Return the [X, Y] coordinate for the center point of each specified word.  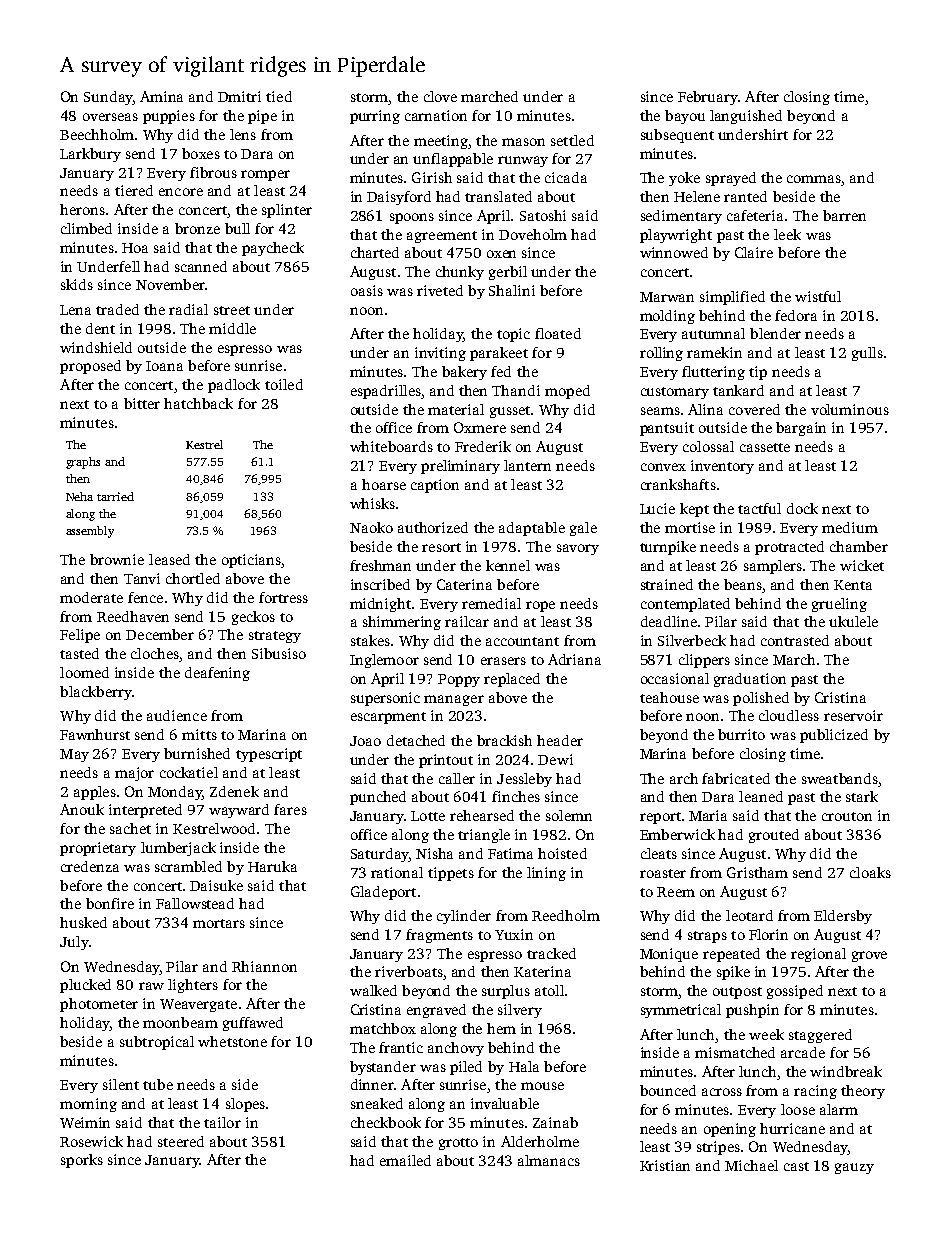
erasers [503, 661]
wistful [818, 296]
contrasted [795, 640]
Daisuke [216, 885]
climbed [86, 228]
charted [375, 252]
